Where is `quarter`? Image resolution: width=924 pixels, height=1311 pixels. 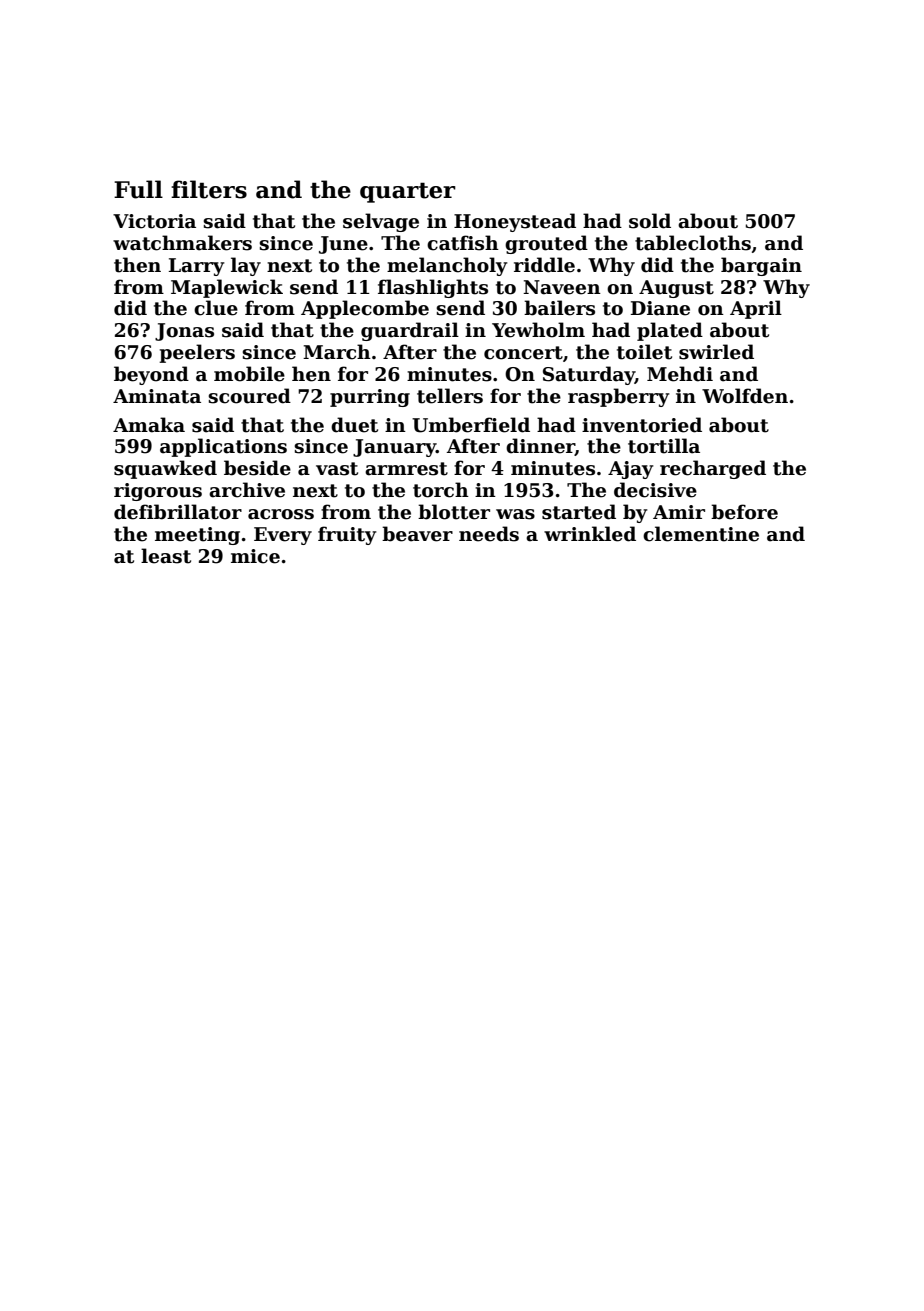 quarter is located at coordinates (408, 192).
